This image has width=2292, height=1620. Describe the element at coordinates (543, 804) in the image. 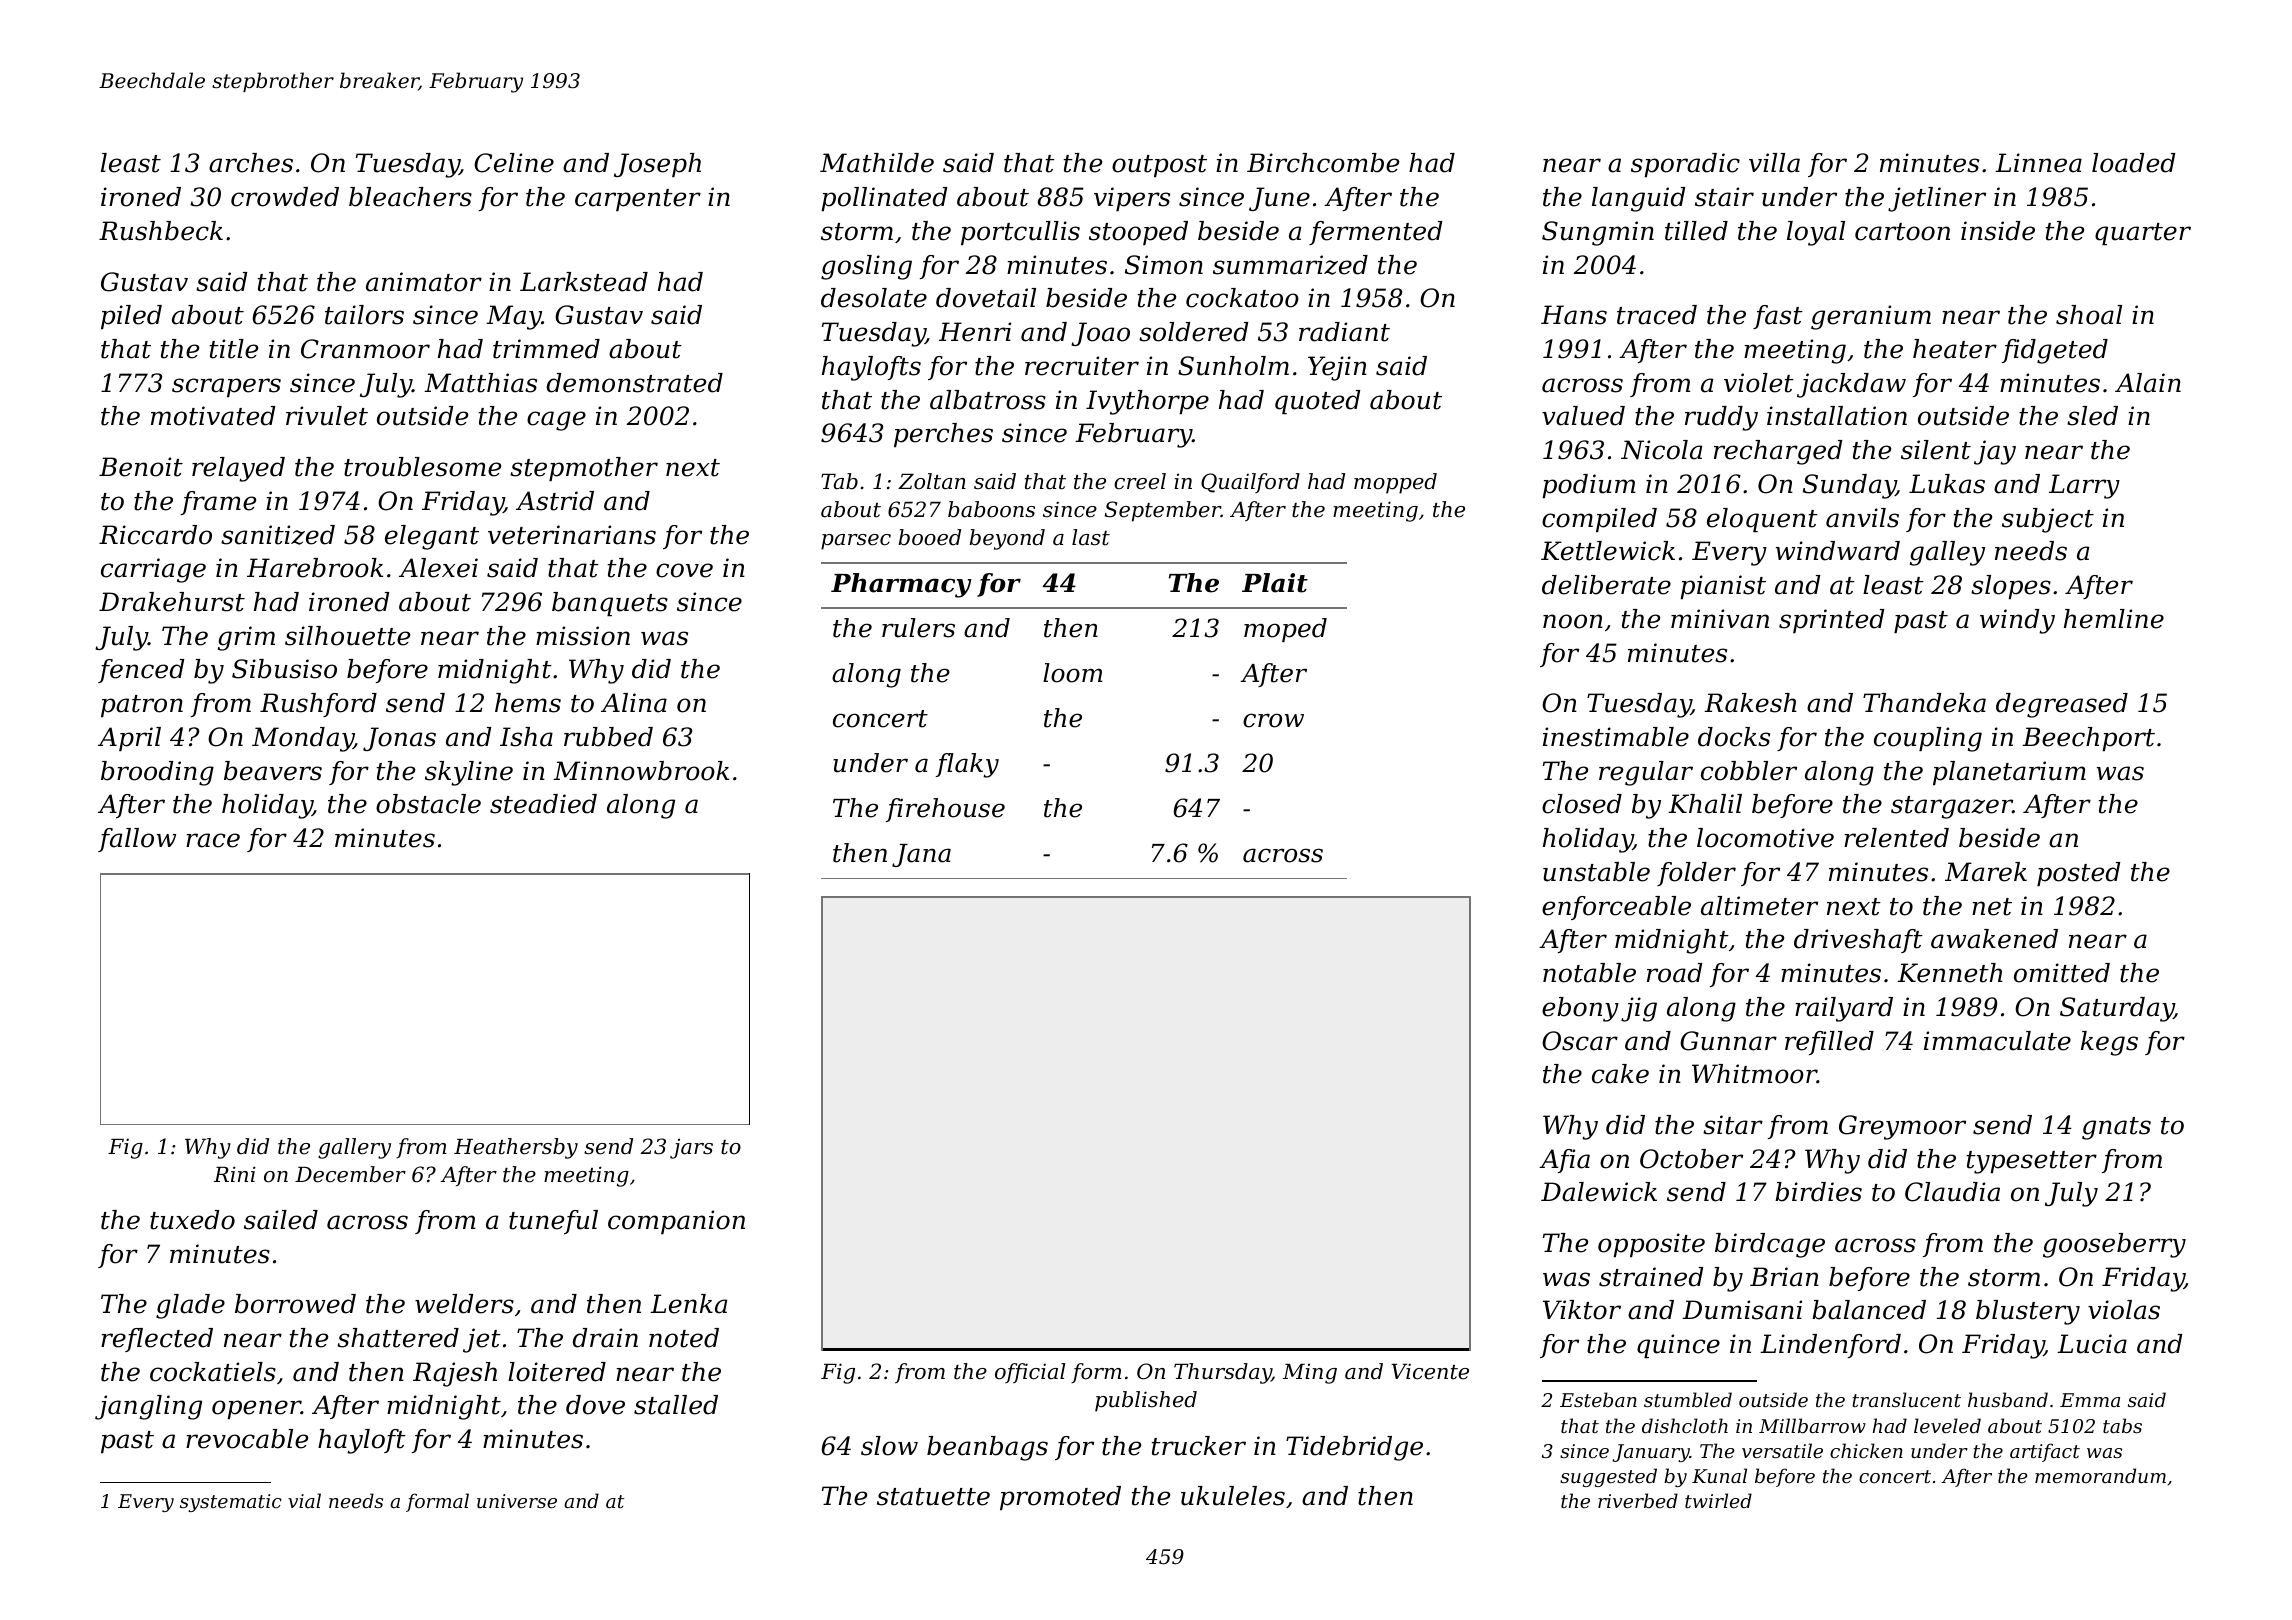

I see `steadied` at that location.
